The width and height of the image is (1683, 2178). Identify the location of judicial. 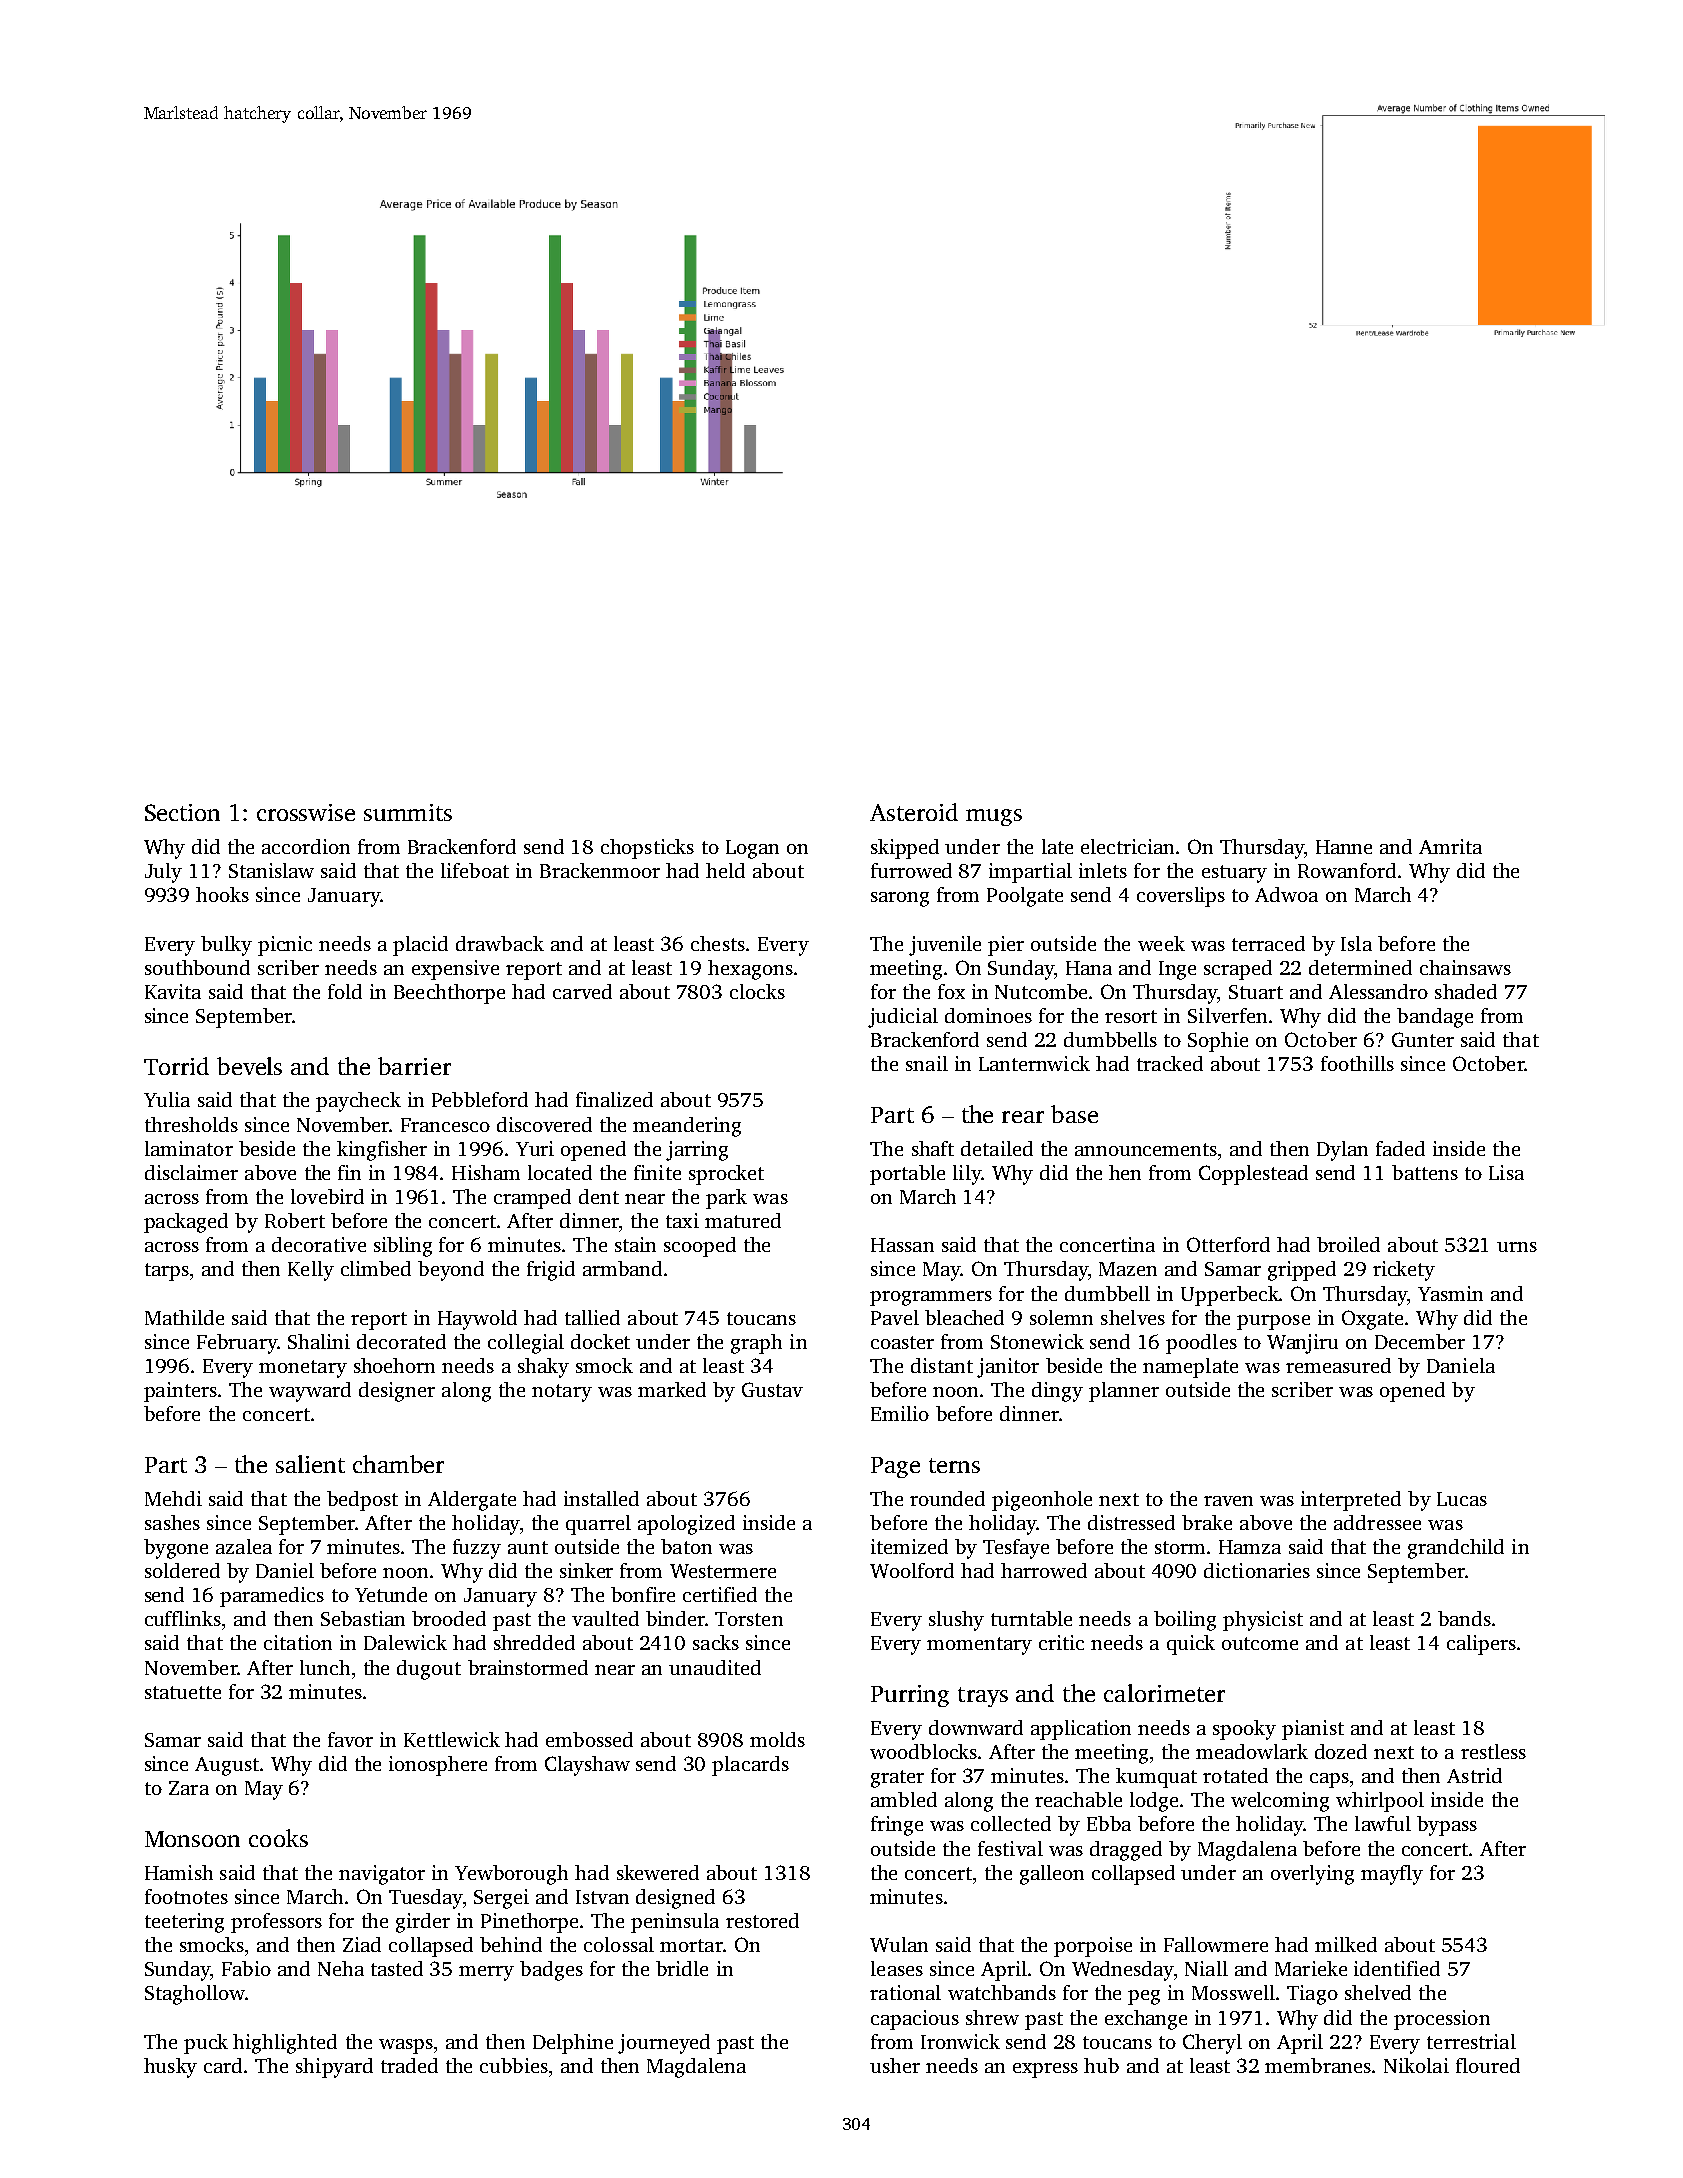
(903, 1018).
